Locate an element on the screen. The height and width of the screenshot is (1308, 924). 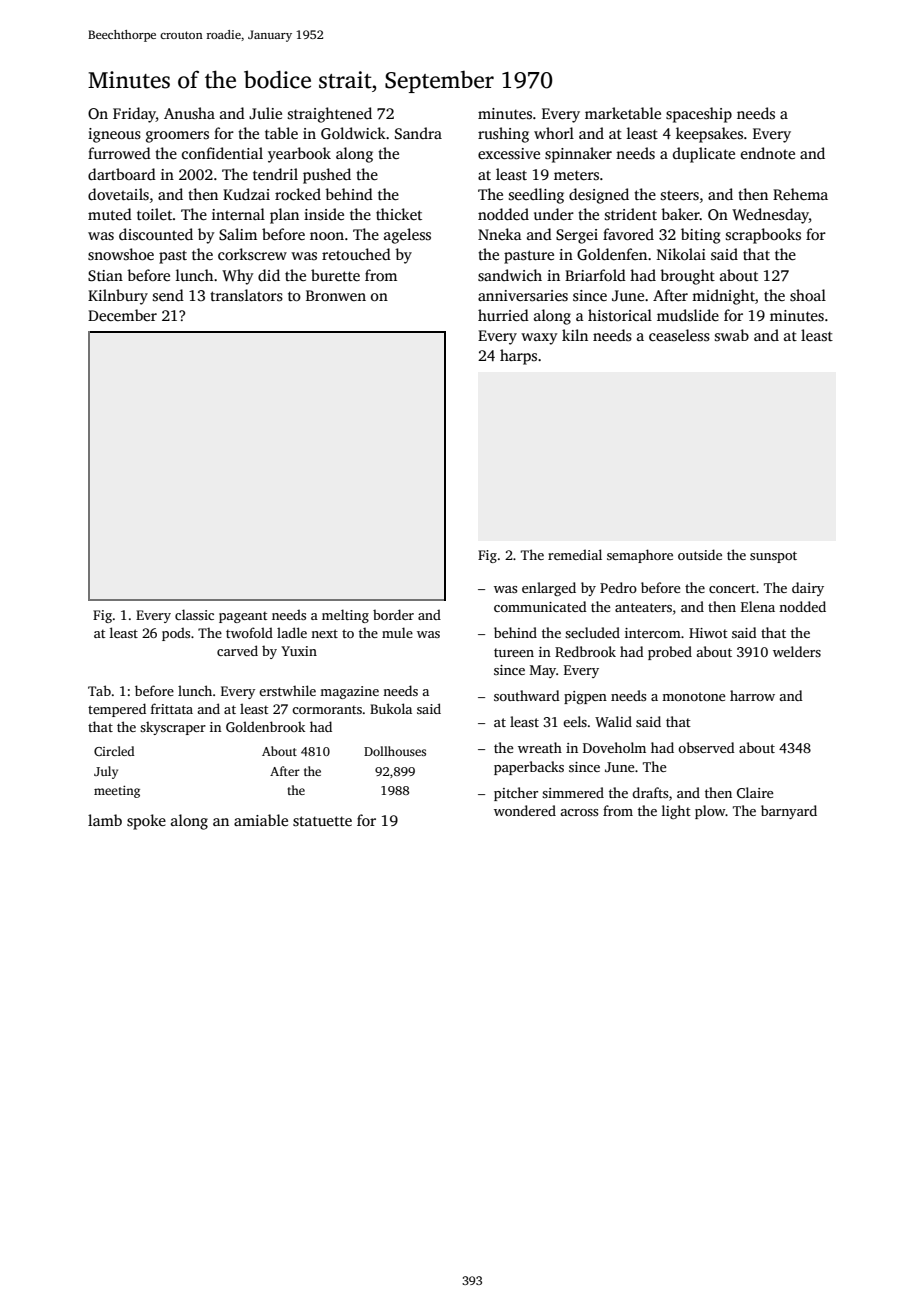
classic is located at coordinates (194, 614).
